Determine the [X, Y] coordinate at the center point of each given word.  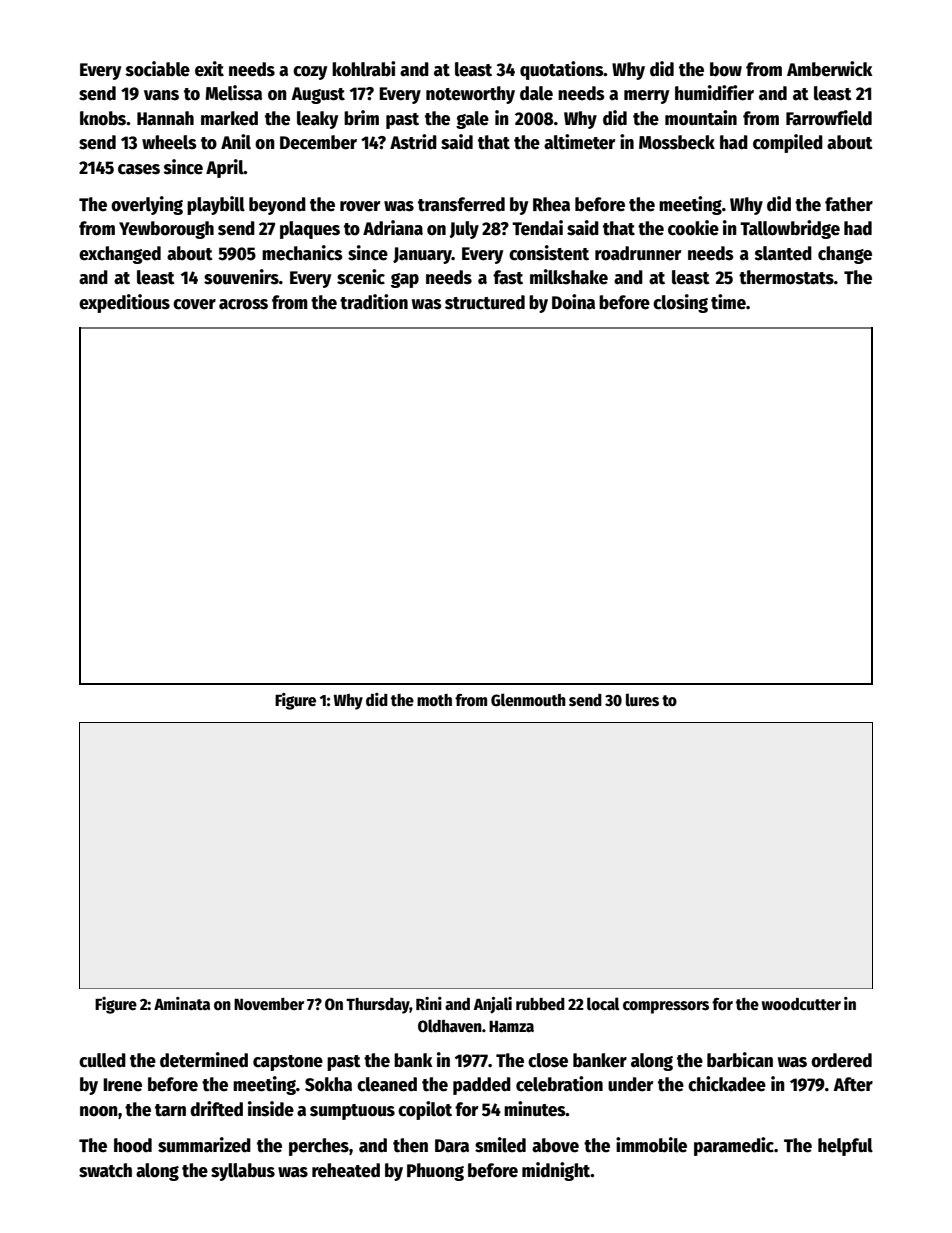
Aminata [182, 1003]
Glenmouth [528, 699]
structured [485, 302]
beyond [277, 206]
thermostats [786, 277]
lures [642, 699]
